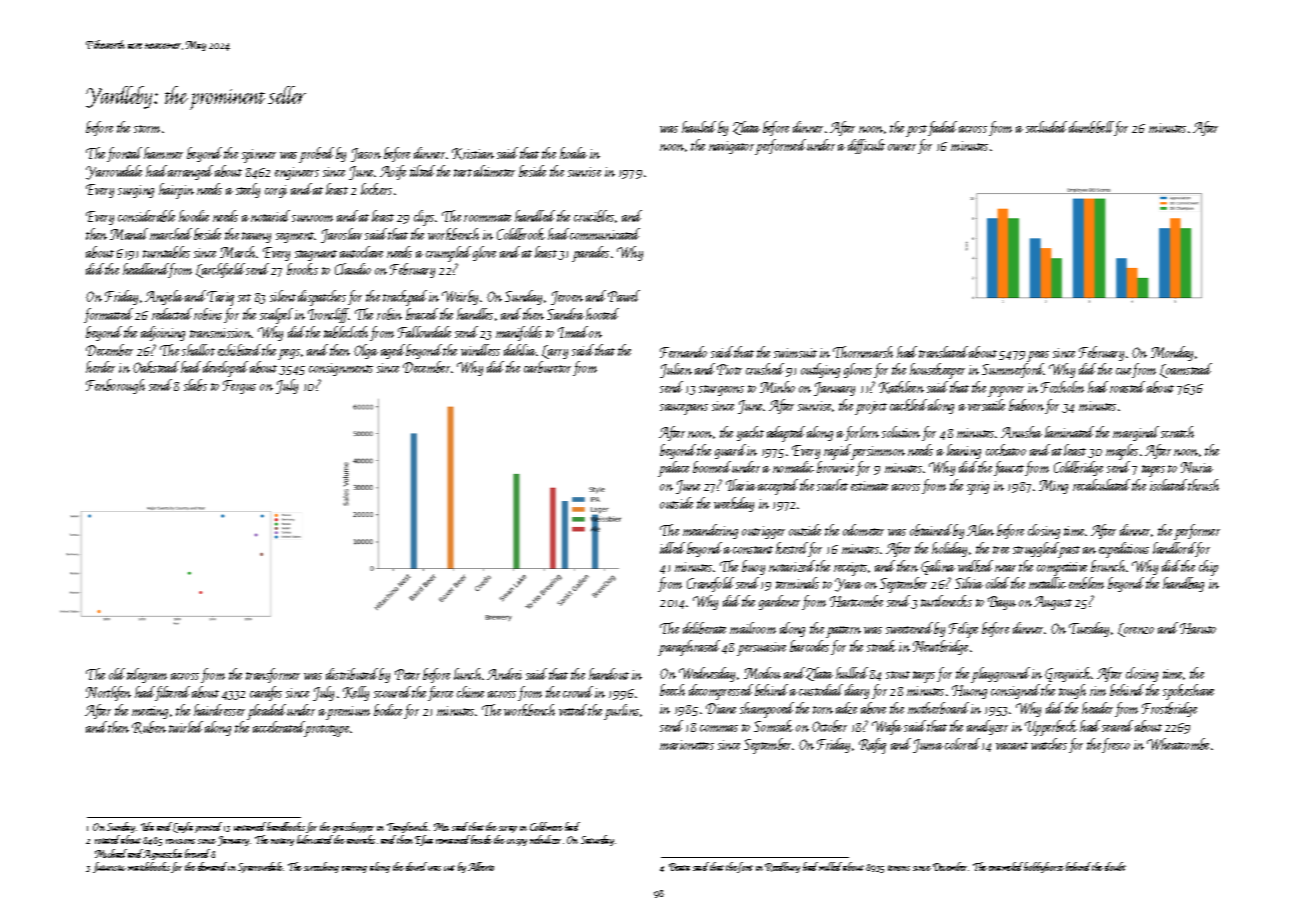 The width and height of the image is (1308, 924). What do you see at coordinates (621, 712) in the image?
I see `purlins` at bounding box center [621, 712].
